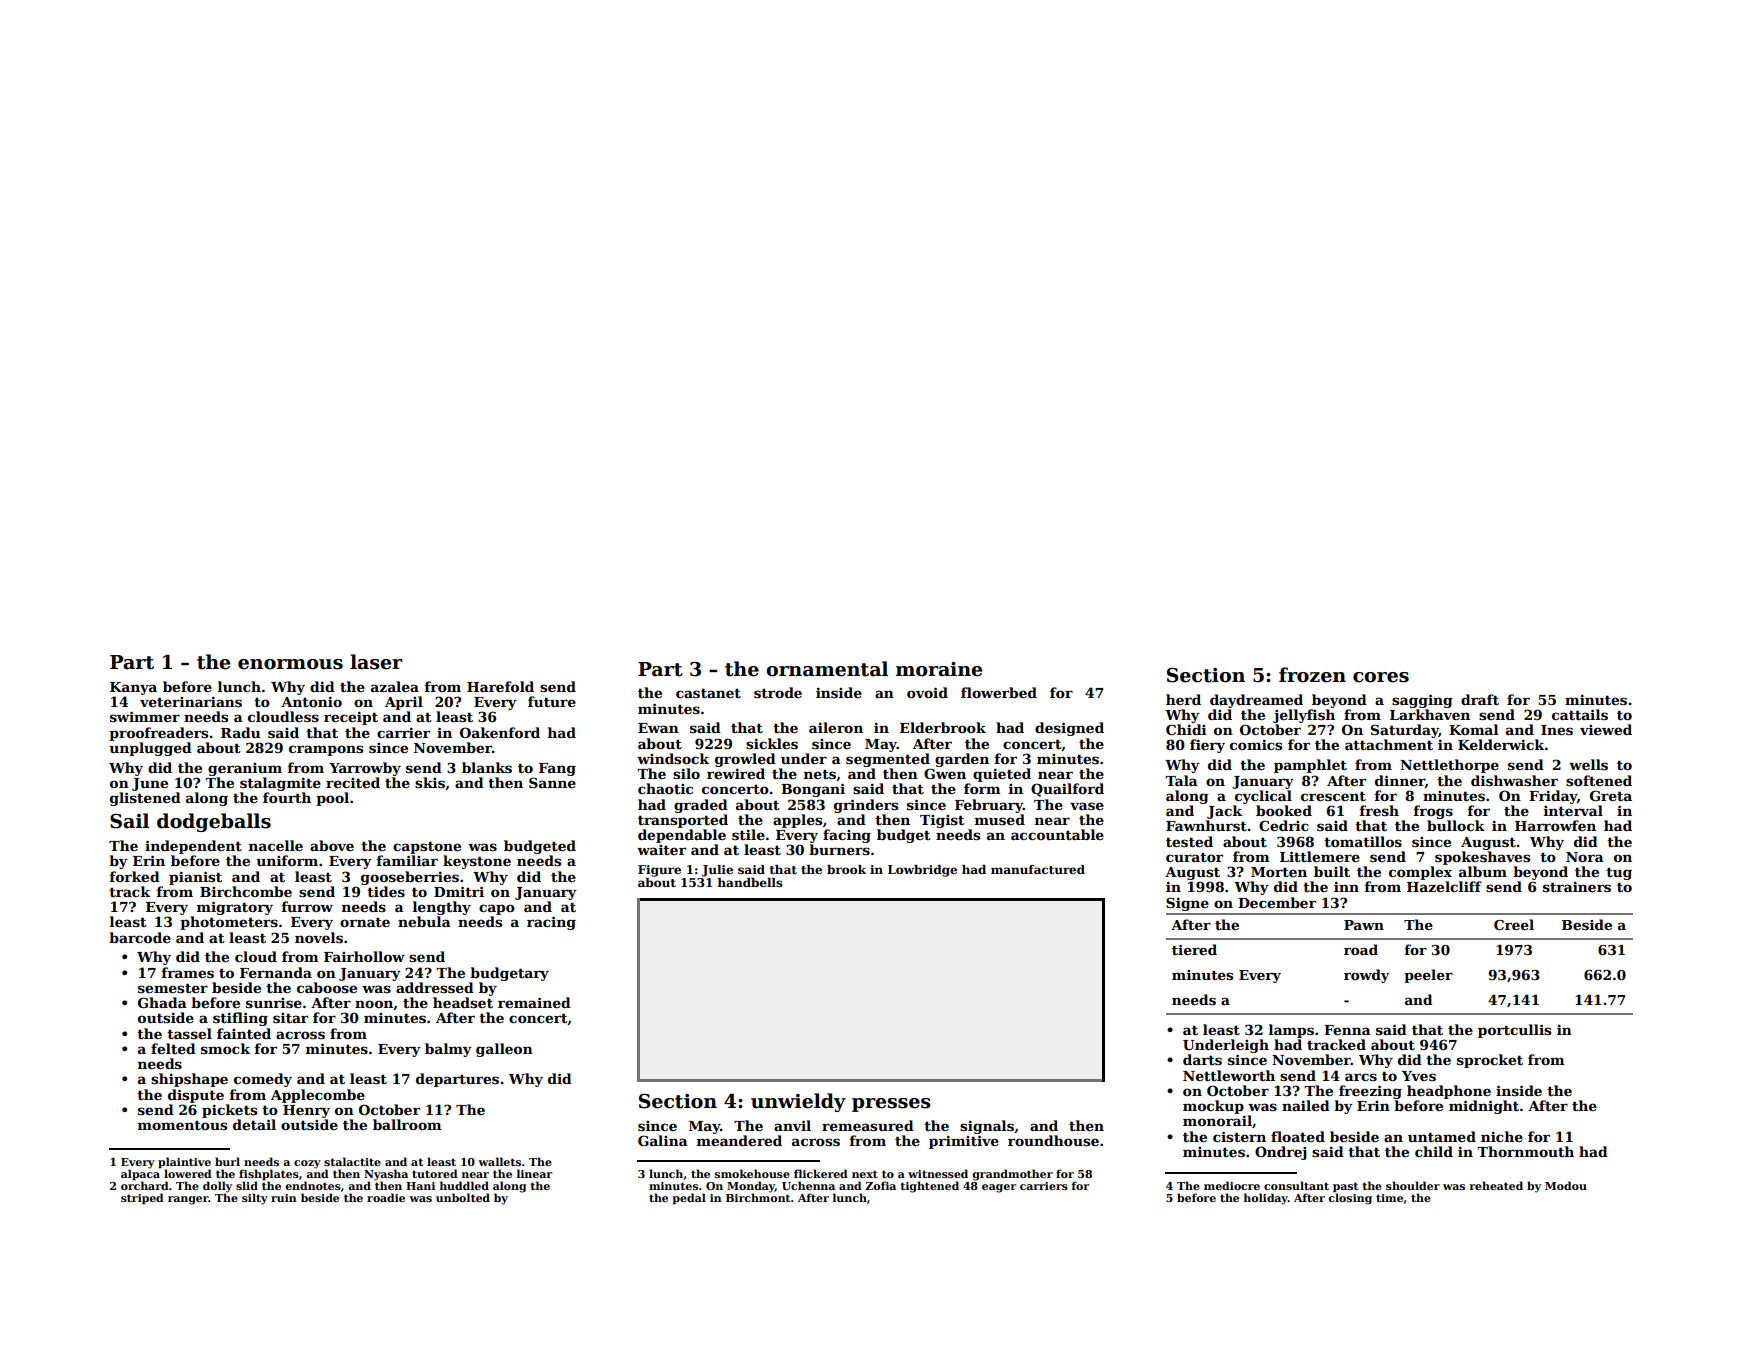 This screenshot has width=1742, height=1346. I want to click on album, so click(1483, 871).
